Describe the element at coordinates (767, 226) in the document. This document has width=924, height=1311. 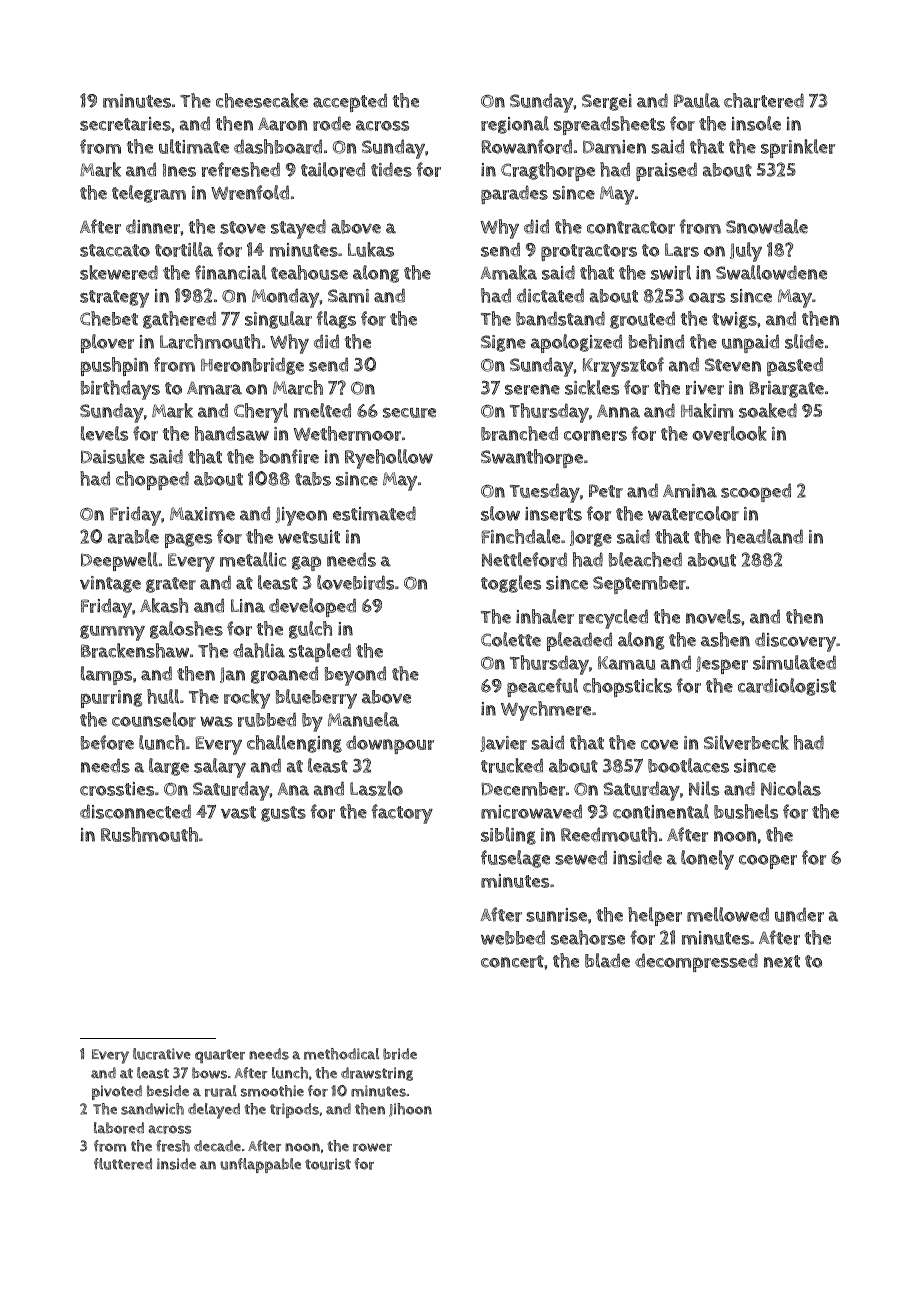
I see `Snowdale` at that location.
